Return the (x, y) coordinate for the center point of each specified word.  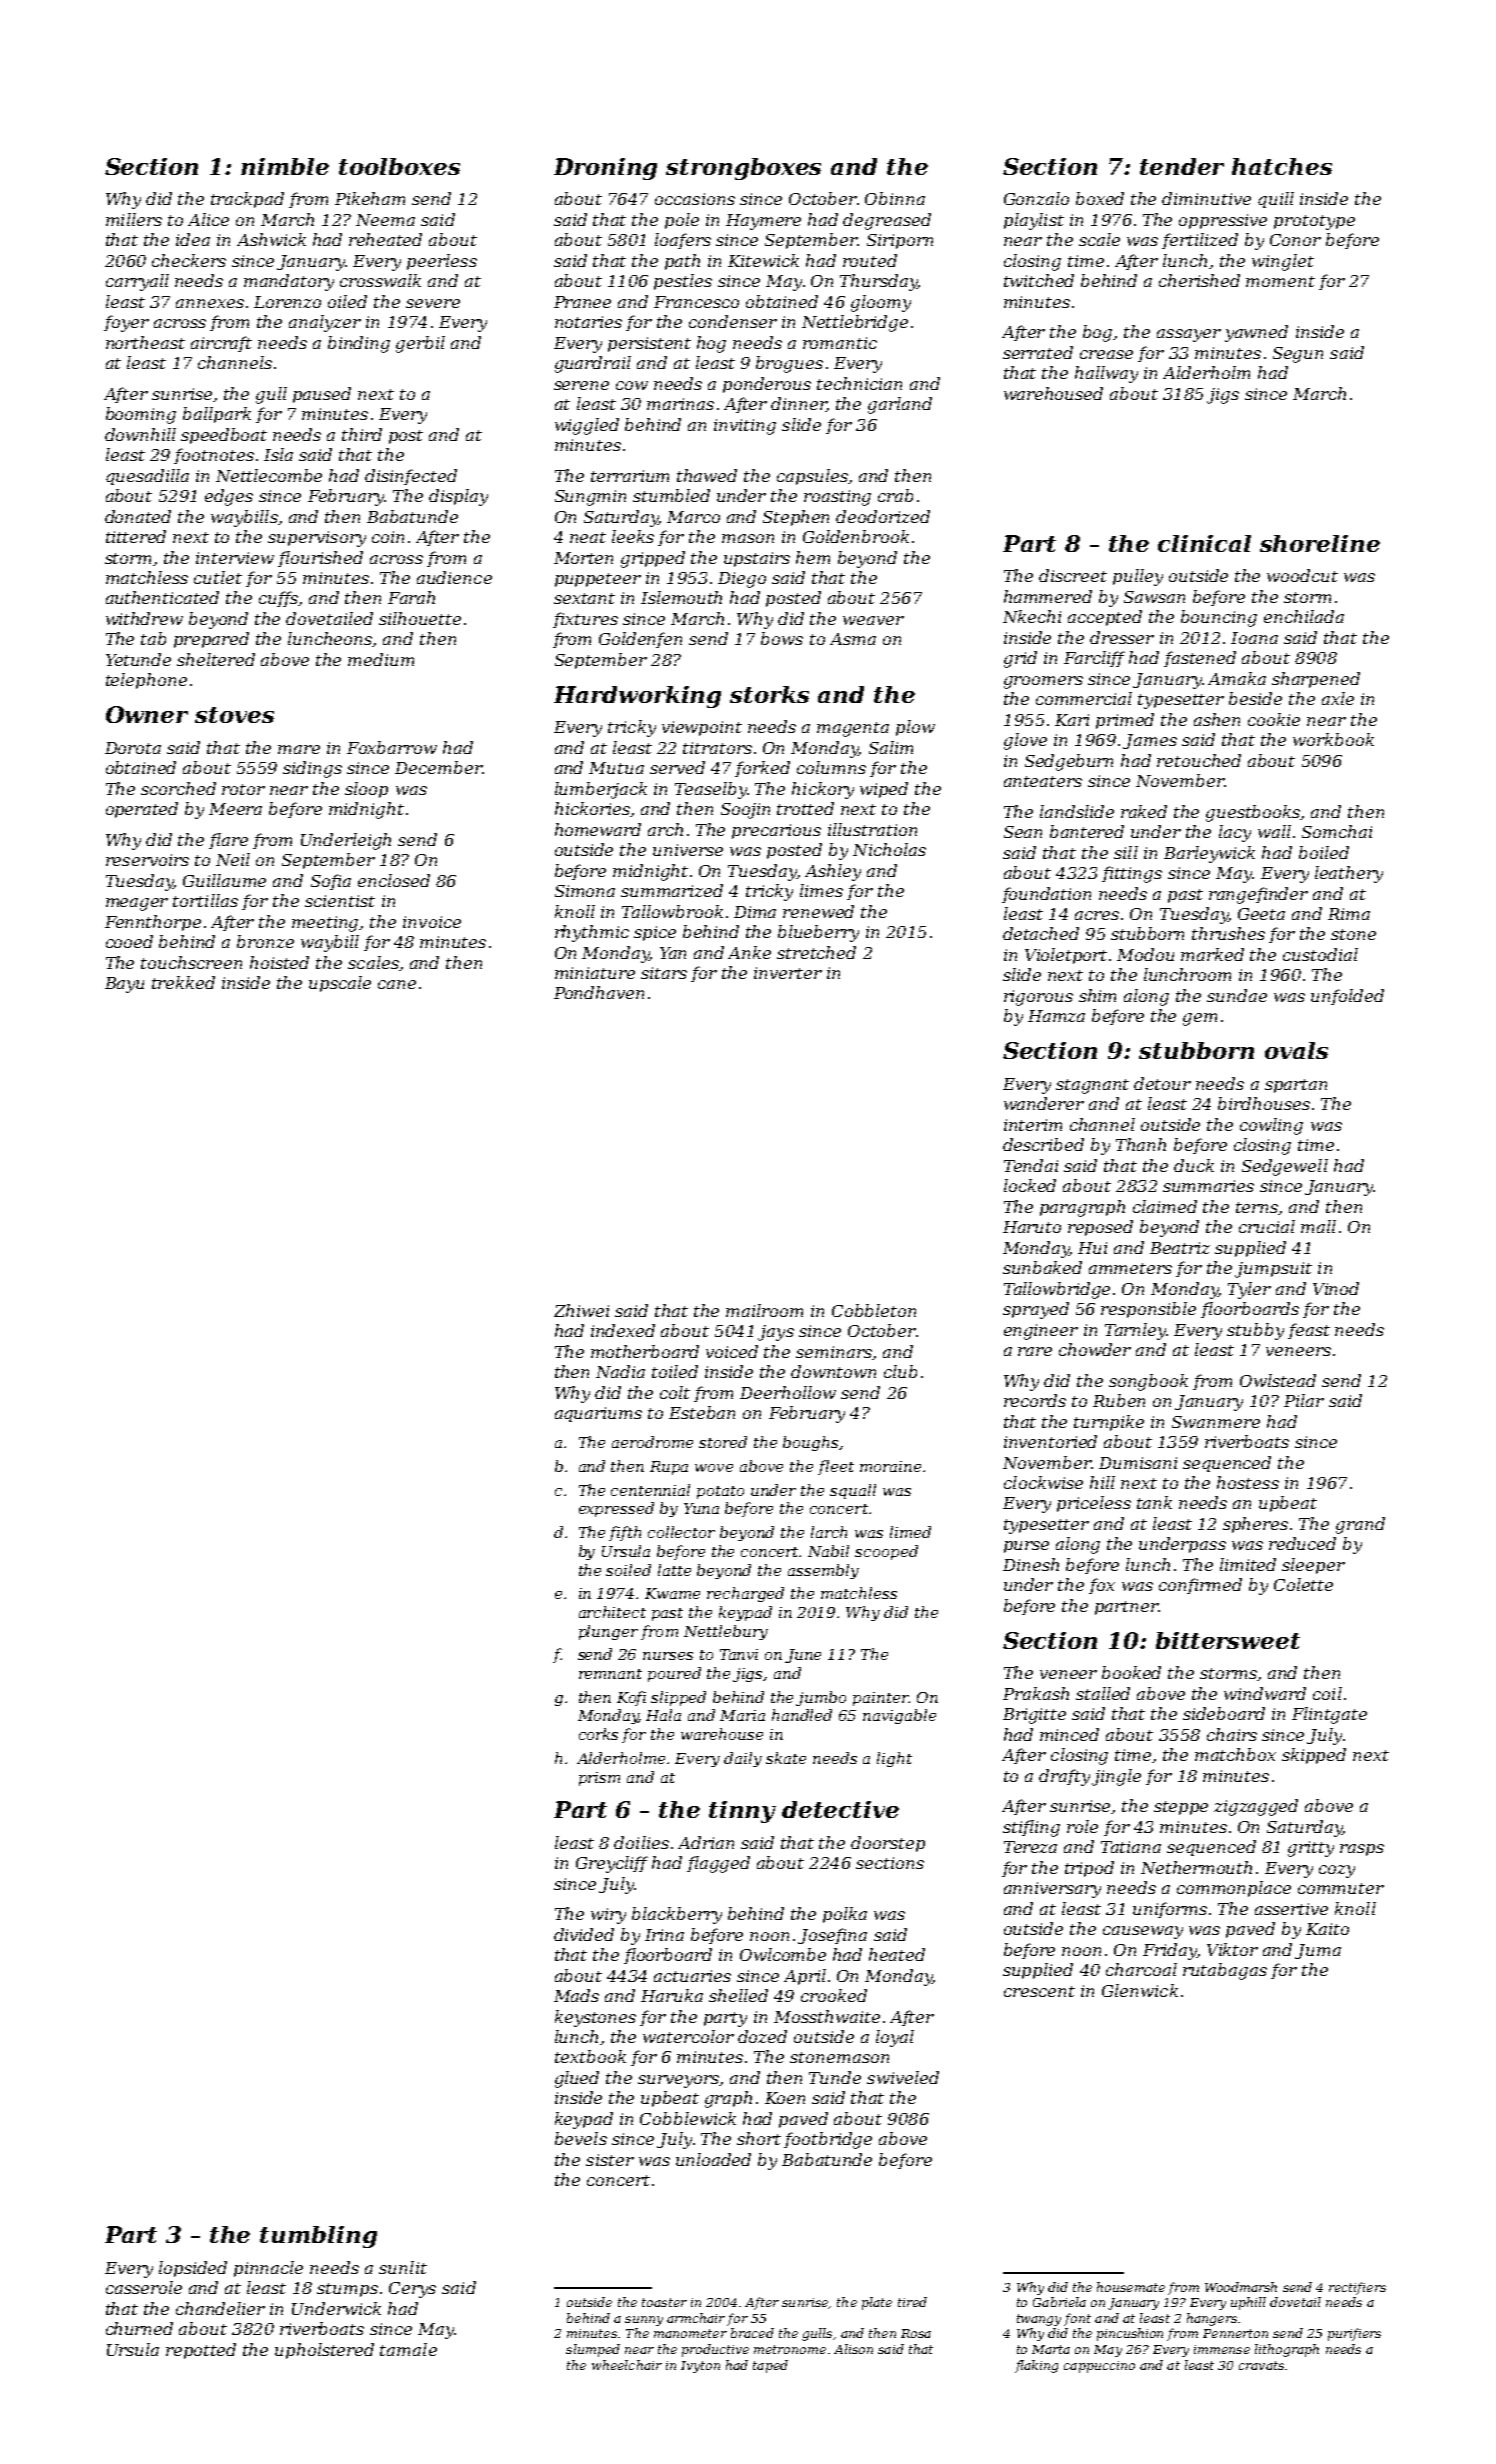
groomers (1043, 682)
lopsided (193, 2269)
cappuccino (1099, 2367)
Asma (853, 639)
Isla (278, 454)
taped (770, 2366)
